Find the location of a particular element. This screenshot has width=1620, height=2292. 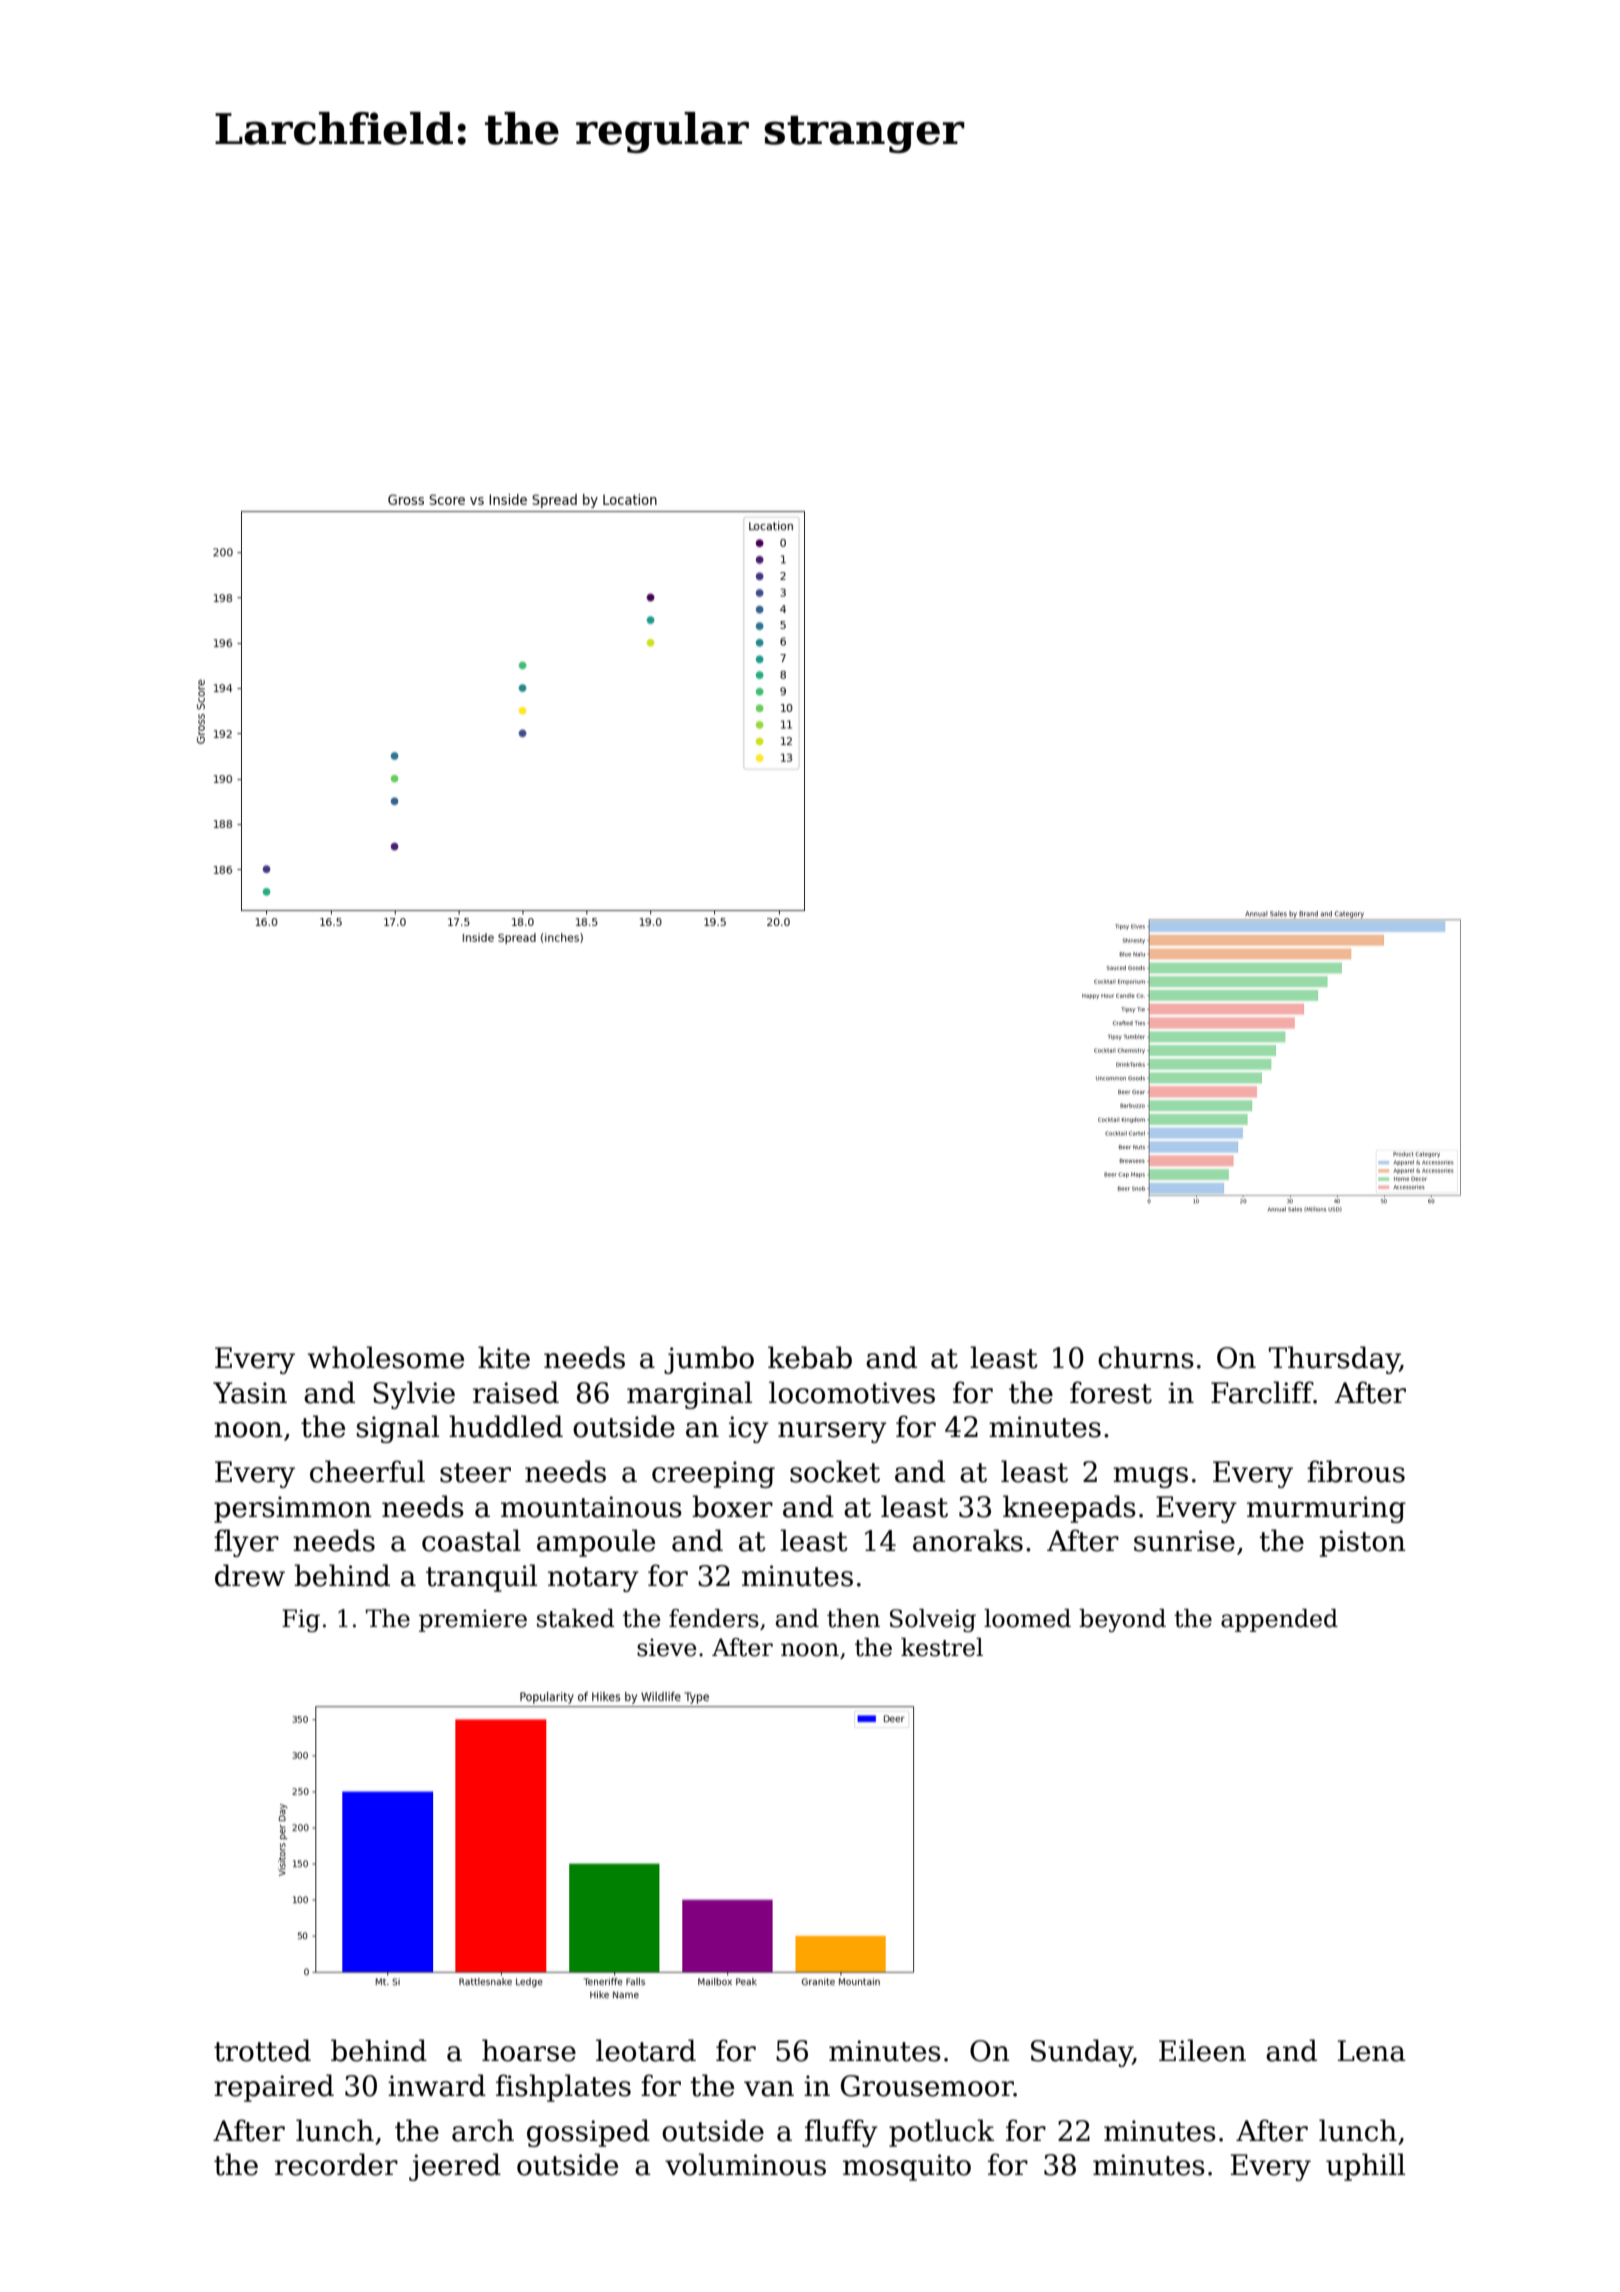

repaired is located at coordinates (274, 2088).
